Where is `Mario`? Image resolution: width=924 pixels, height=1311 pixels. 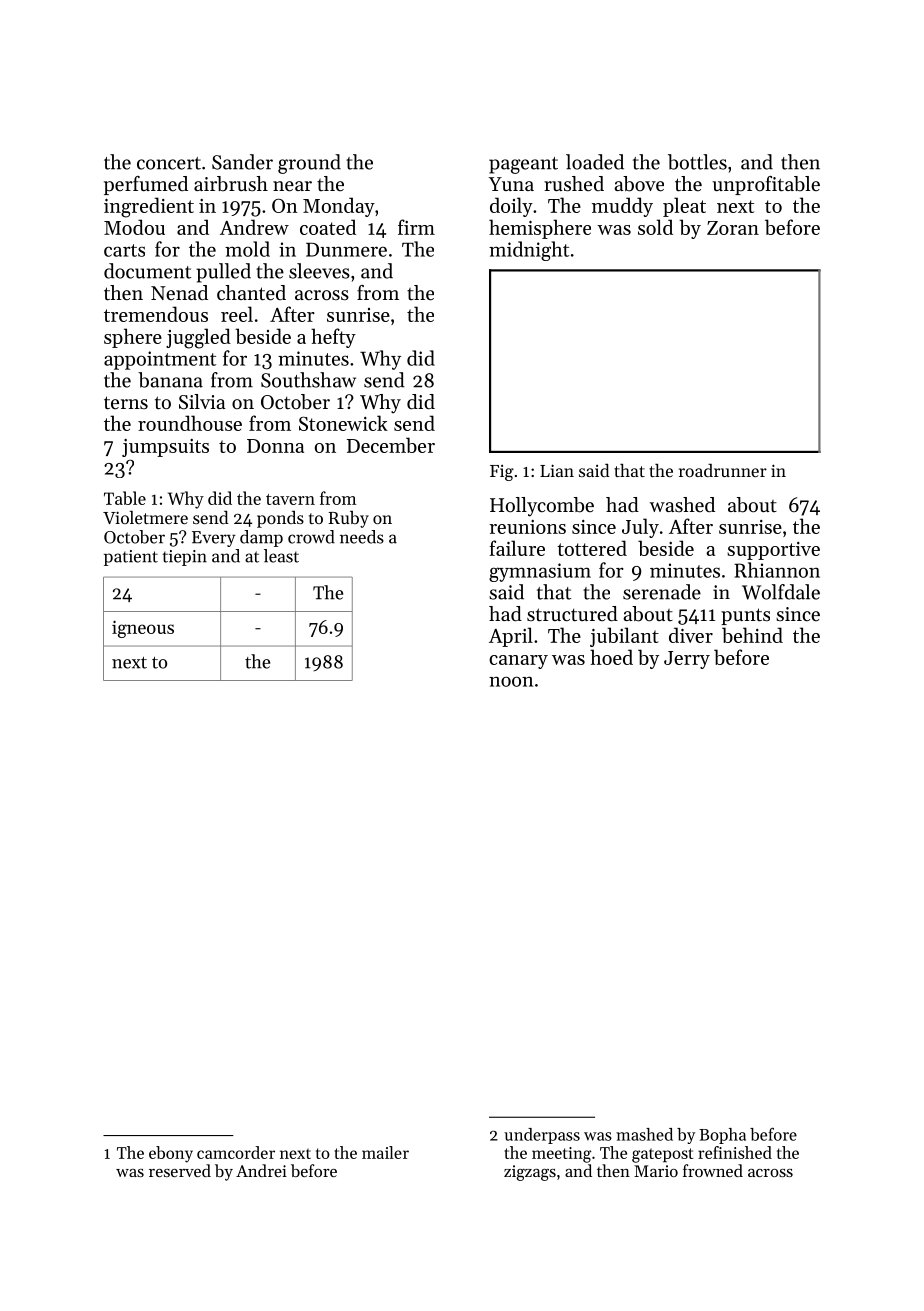 Mario is located at coordinates (656, 1171).
